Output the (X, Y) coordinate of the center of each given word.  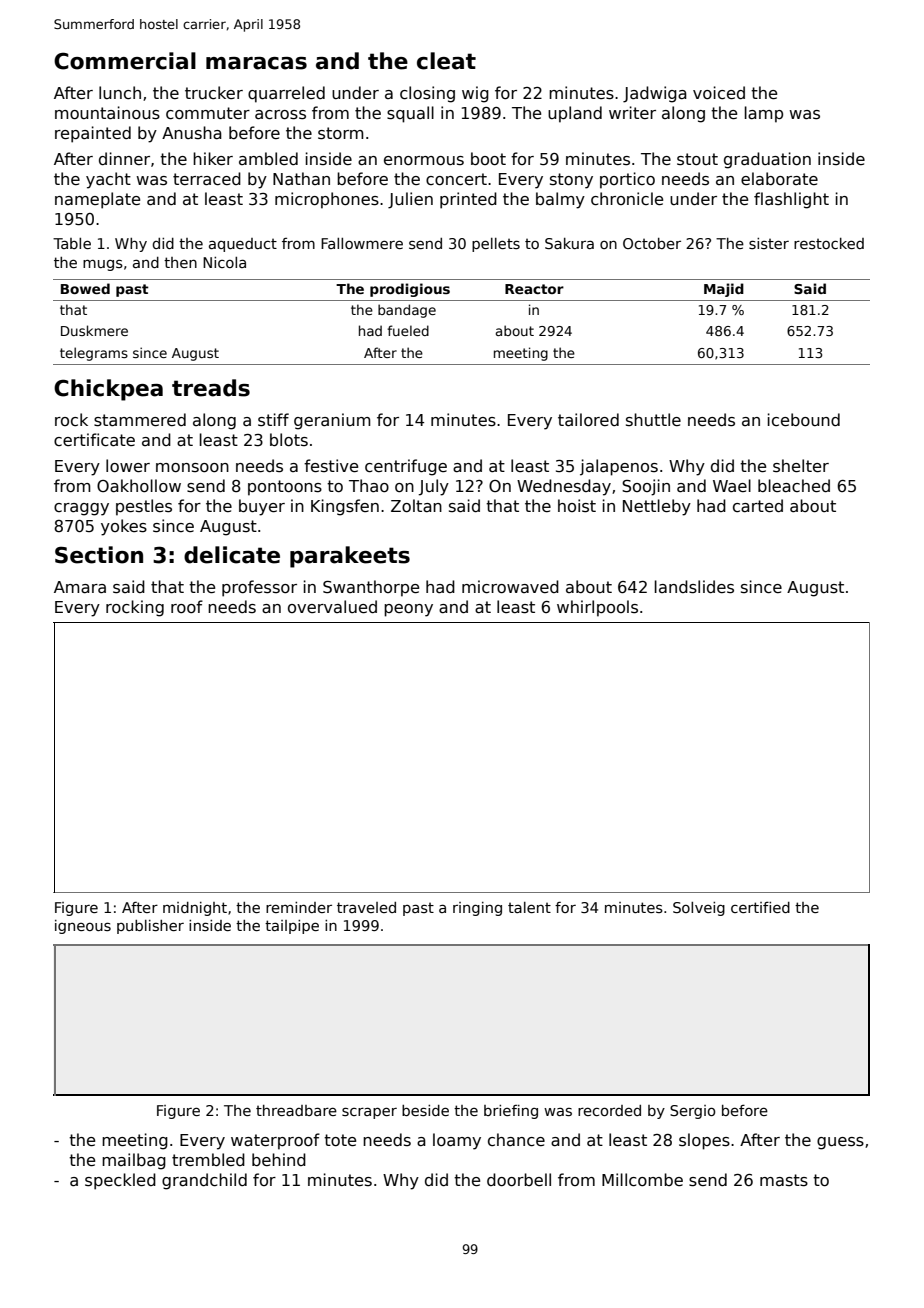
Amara (80, 587)
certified (760, 907)
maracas (256, 63)
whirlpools (597, 608)
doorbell (519, 1179)
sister (769, 243)
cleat (446, 61)
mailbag (134, 1161)
